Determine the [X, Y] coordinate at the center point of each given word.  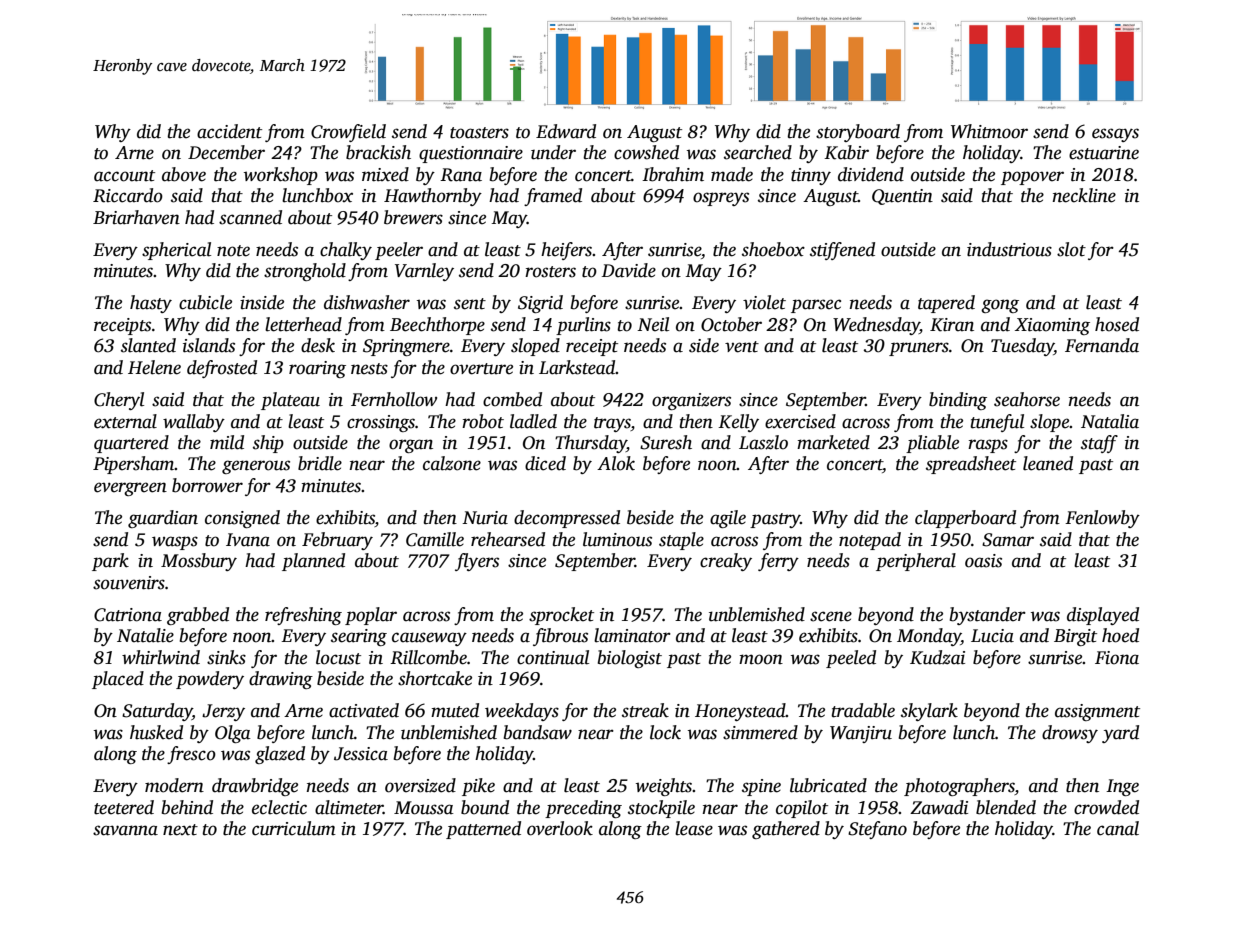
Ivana [248, 540]
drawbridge [255, 787]
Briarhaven [136, 217]
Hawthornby [433, 197]
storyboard [858, 133]
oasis [983, 561]
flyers [477, 562]
